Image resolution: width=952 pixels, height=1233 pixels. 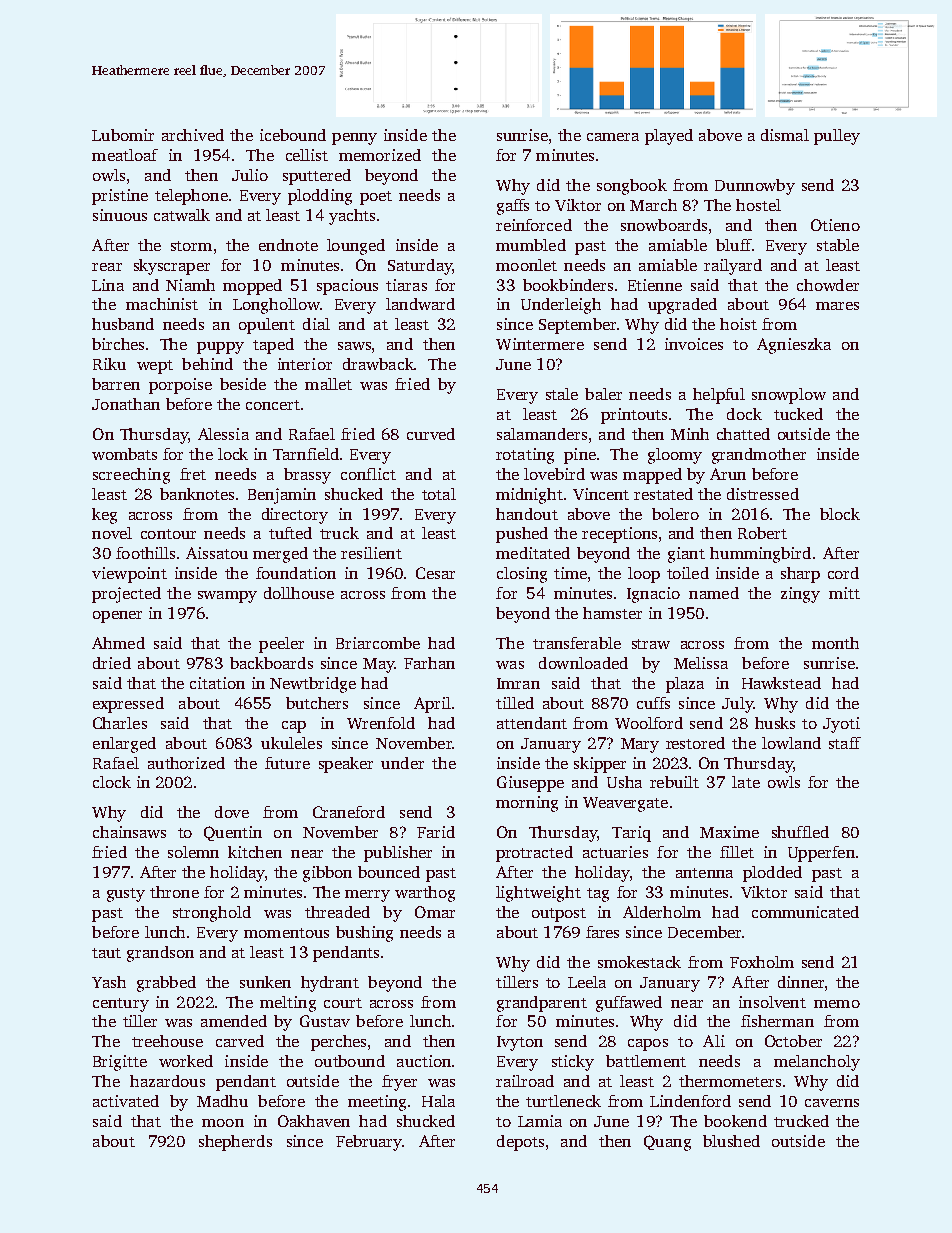 What do you see at coordinates (798, 414) in the screenshot?
I see `tucked` at bounding box center [798, 414].
